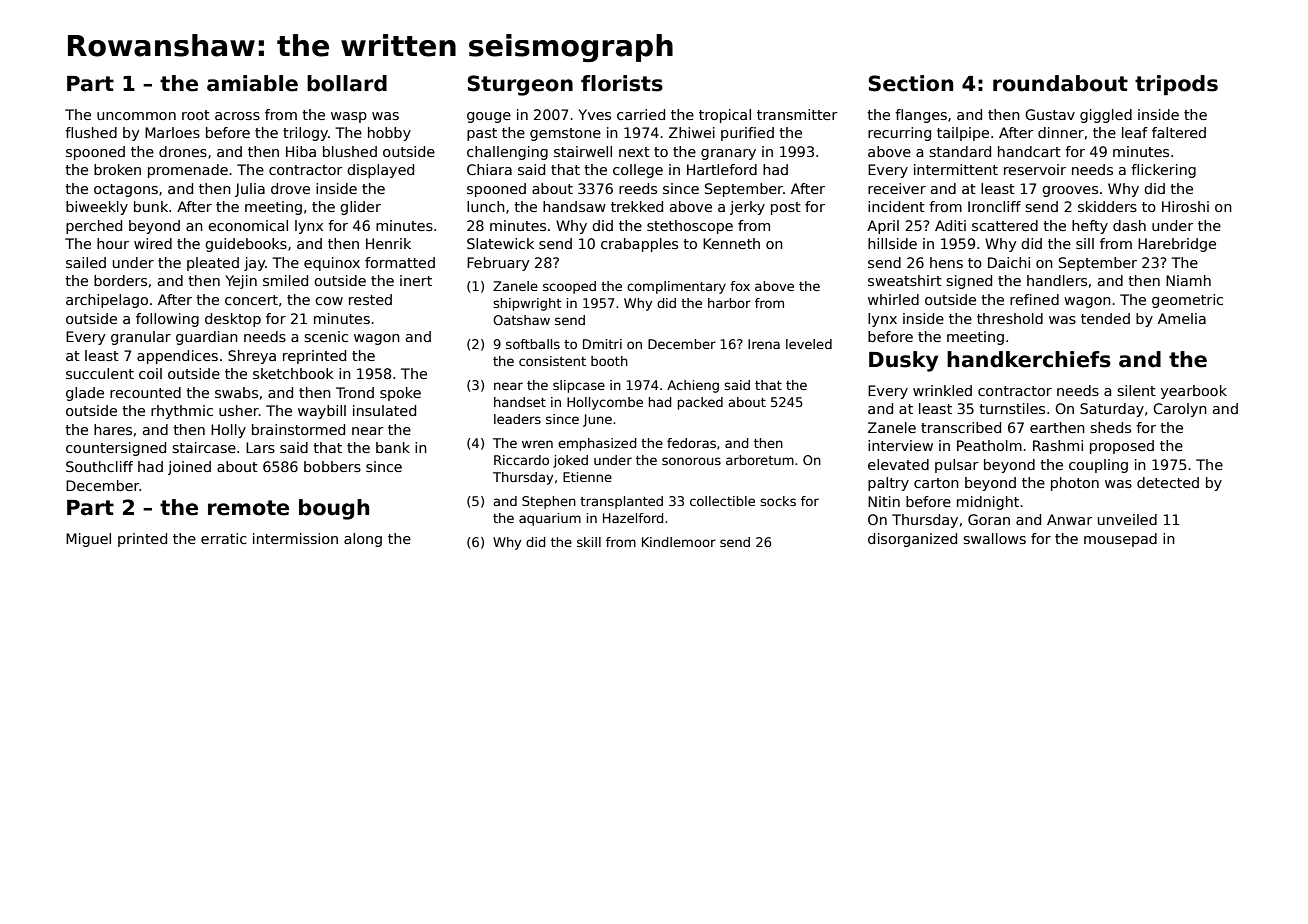 This image has height=924, width=1308. What do you see at coordinates (633, 518) in the image?
I see `Hazelford` at bounding box center [633, 518].
